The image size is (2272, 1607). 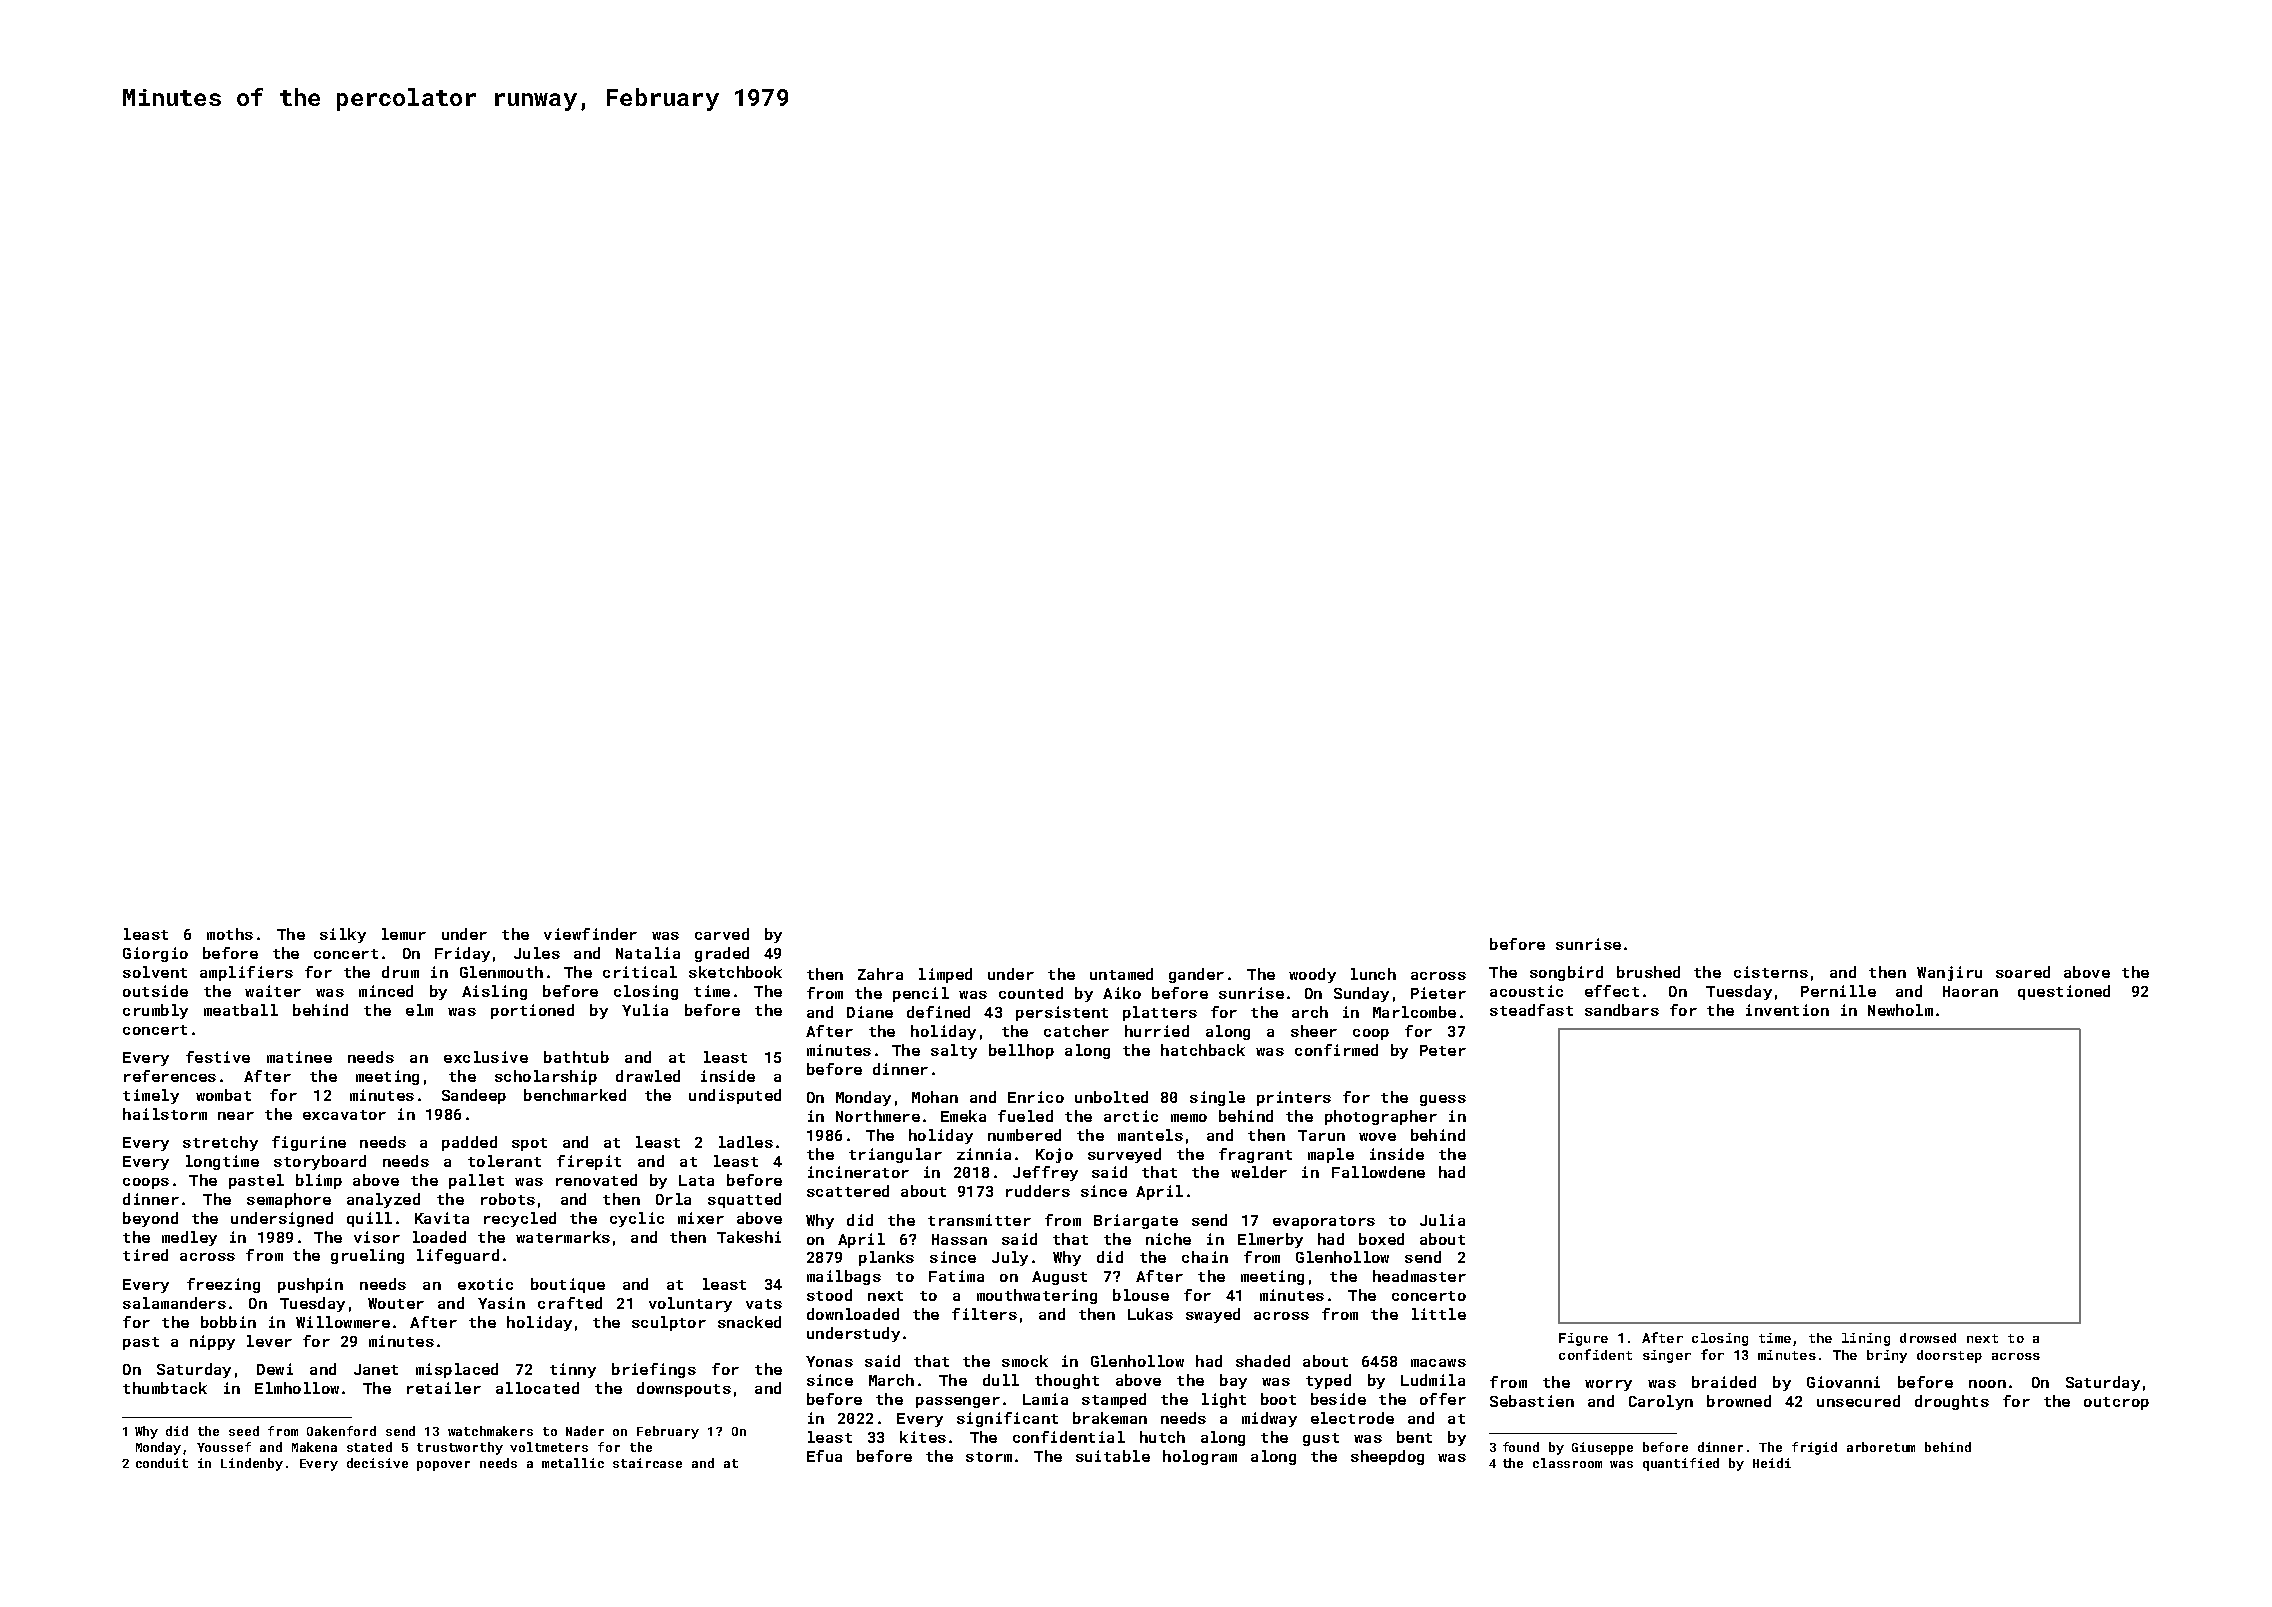 I want to click on drowsed, so click(x=1928, y=1338).
